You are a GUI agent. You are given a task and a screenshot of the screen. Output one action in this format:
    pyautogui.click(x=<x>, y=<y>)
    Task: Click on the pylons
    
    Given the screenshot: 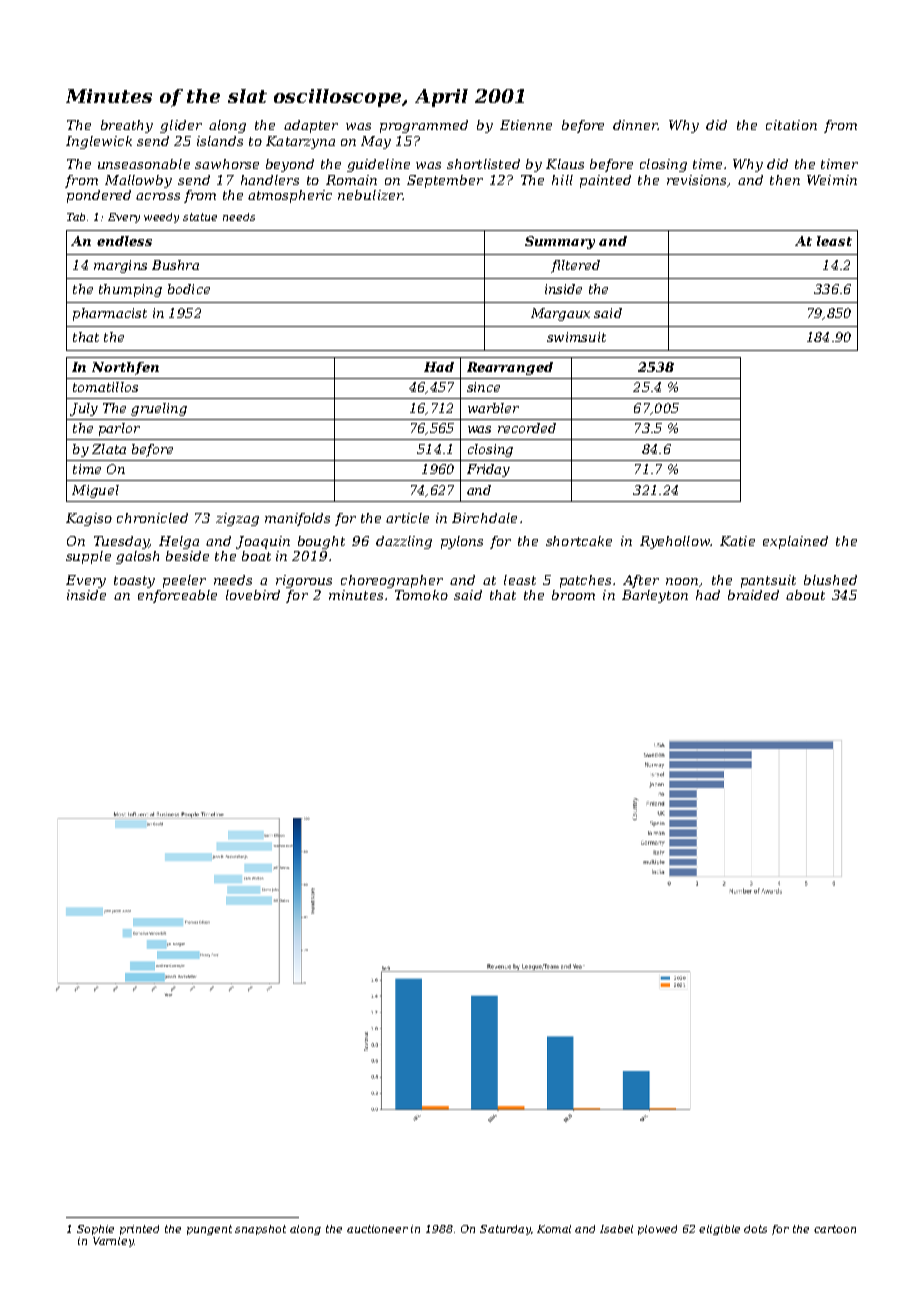 What is the action you would take?
    pyautogui.click(x=462, y=542)
